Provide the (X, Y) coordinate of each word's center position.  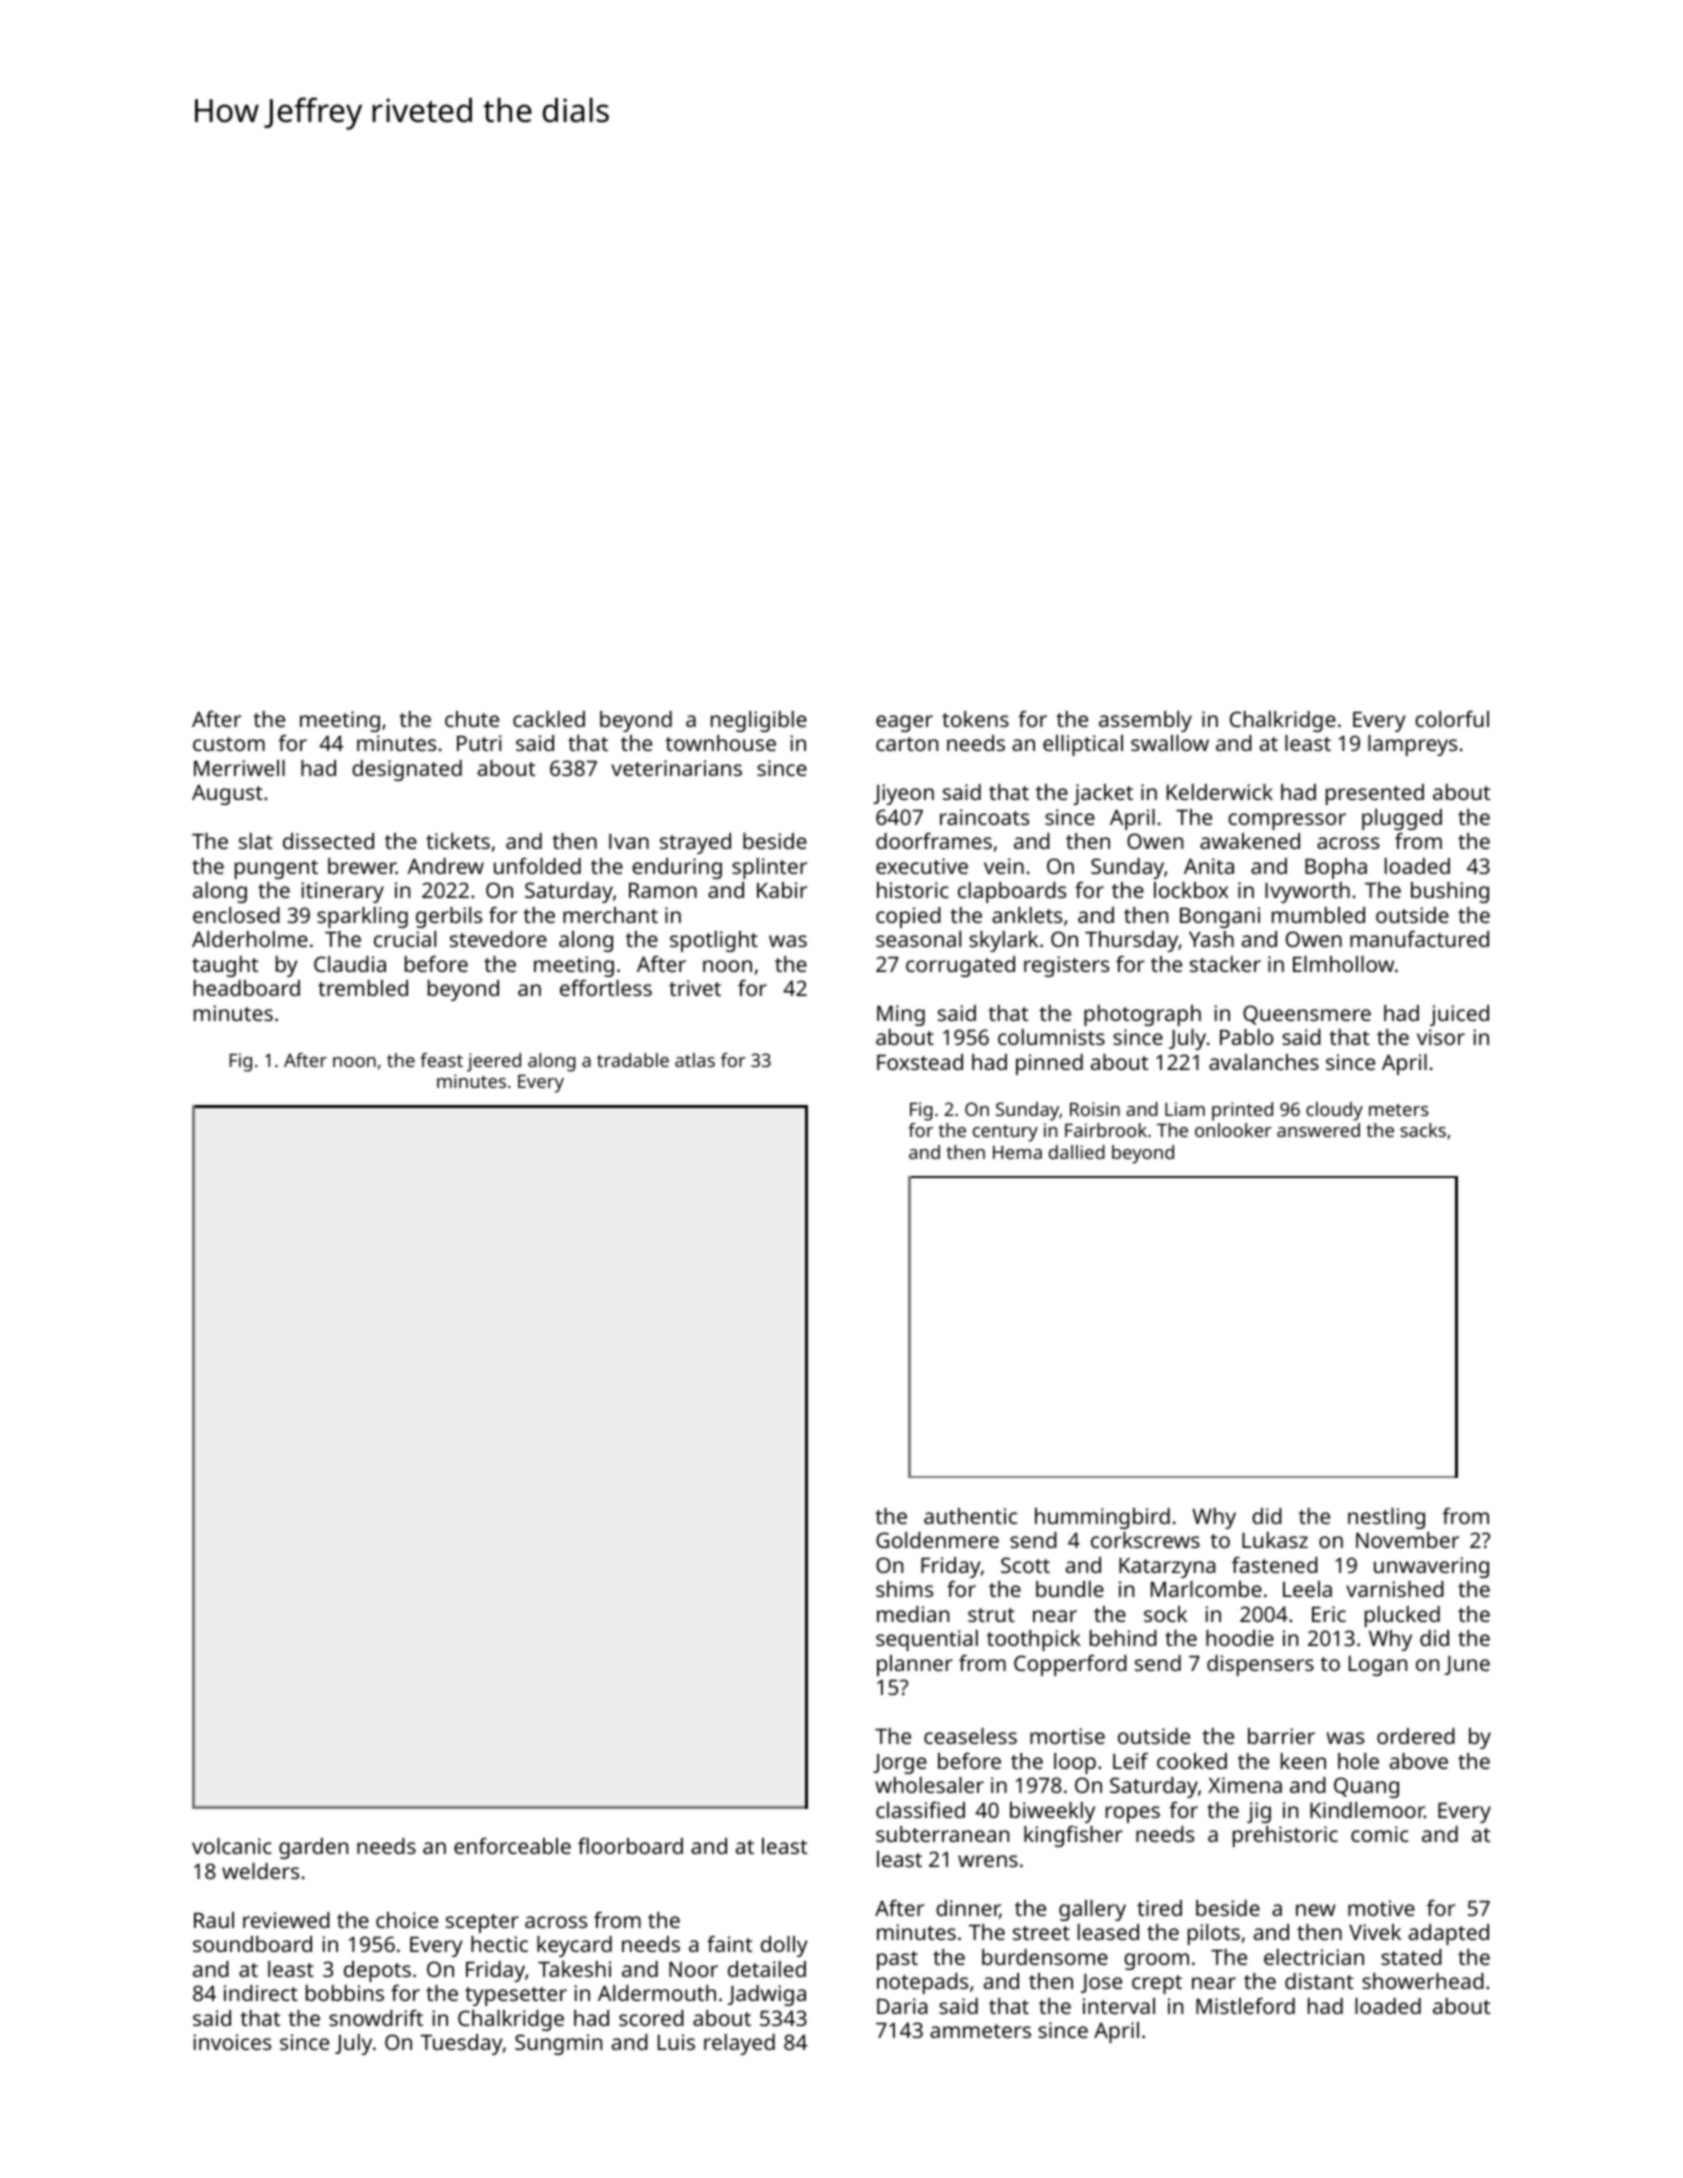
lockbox (1191, 890)
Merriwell (239, 768)
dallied (1077, 1152)
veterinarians (676, 768)
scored (651, 2018)
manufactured (1419, 939)
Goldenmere (937, 1540)
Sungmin (558, 2044)
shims (904, 1589)
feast (442, 1060)
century (1005, 1133)
